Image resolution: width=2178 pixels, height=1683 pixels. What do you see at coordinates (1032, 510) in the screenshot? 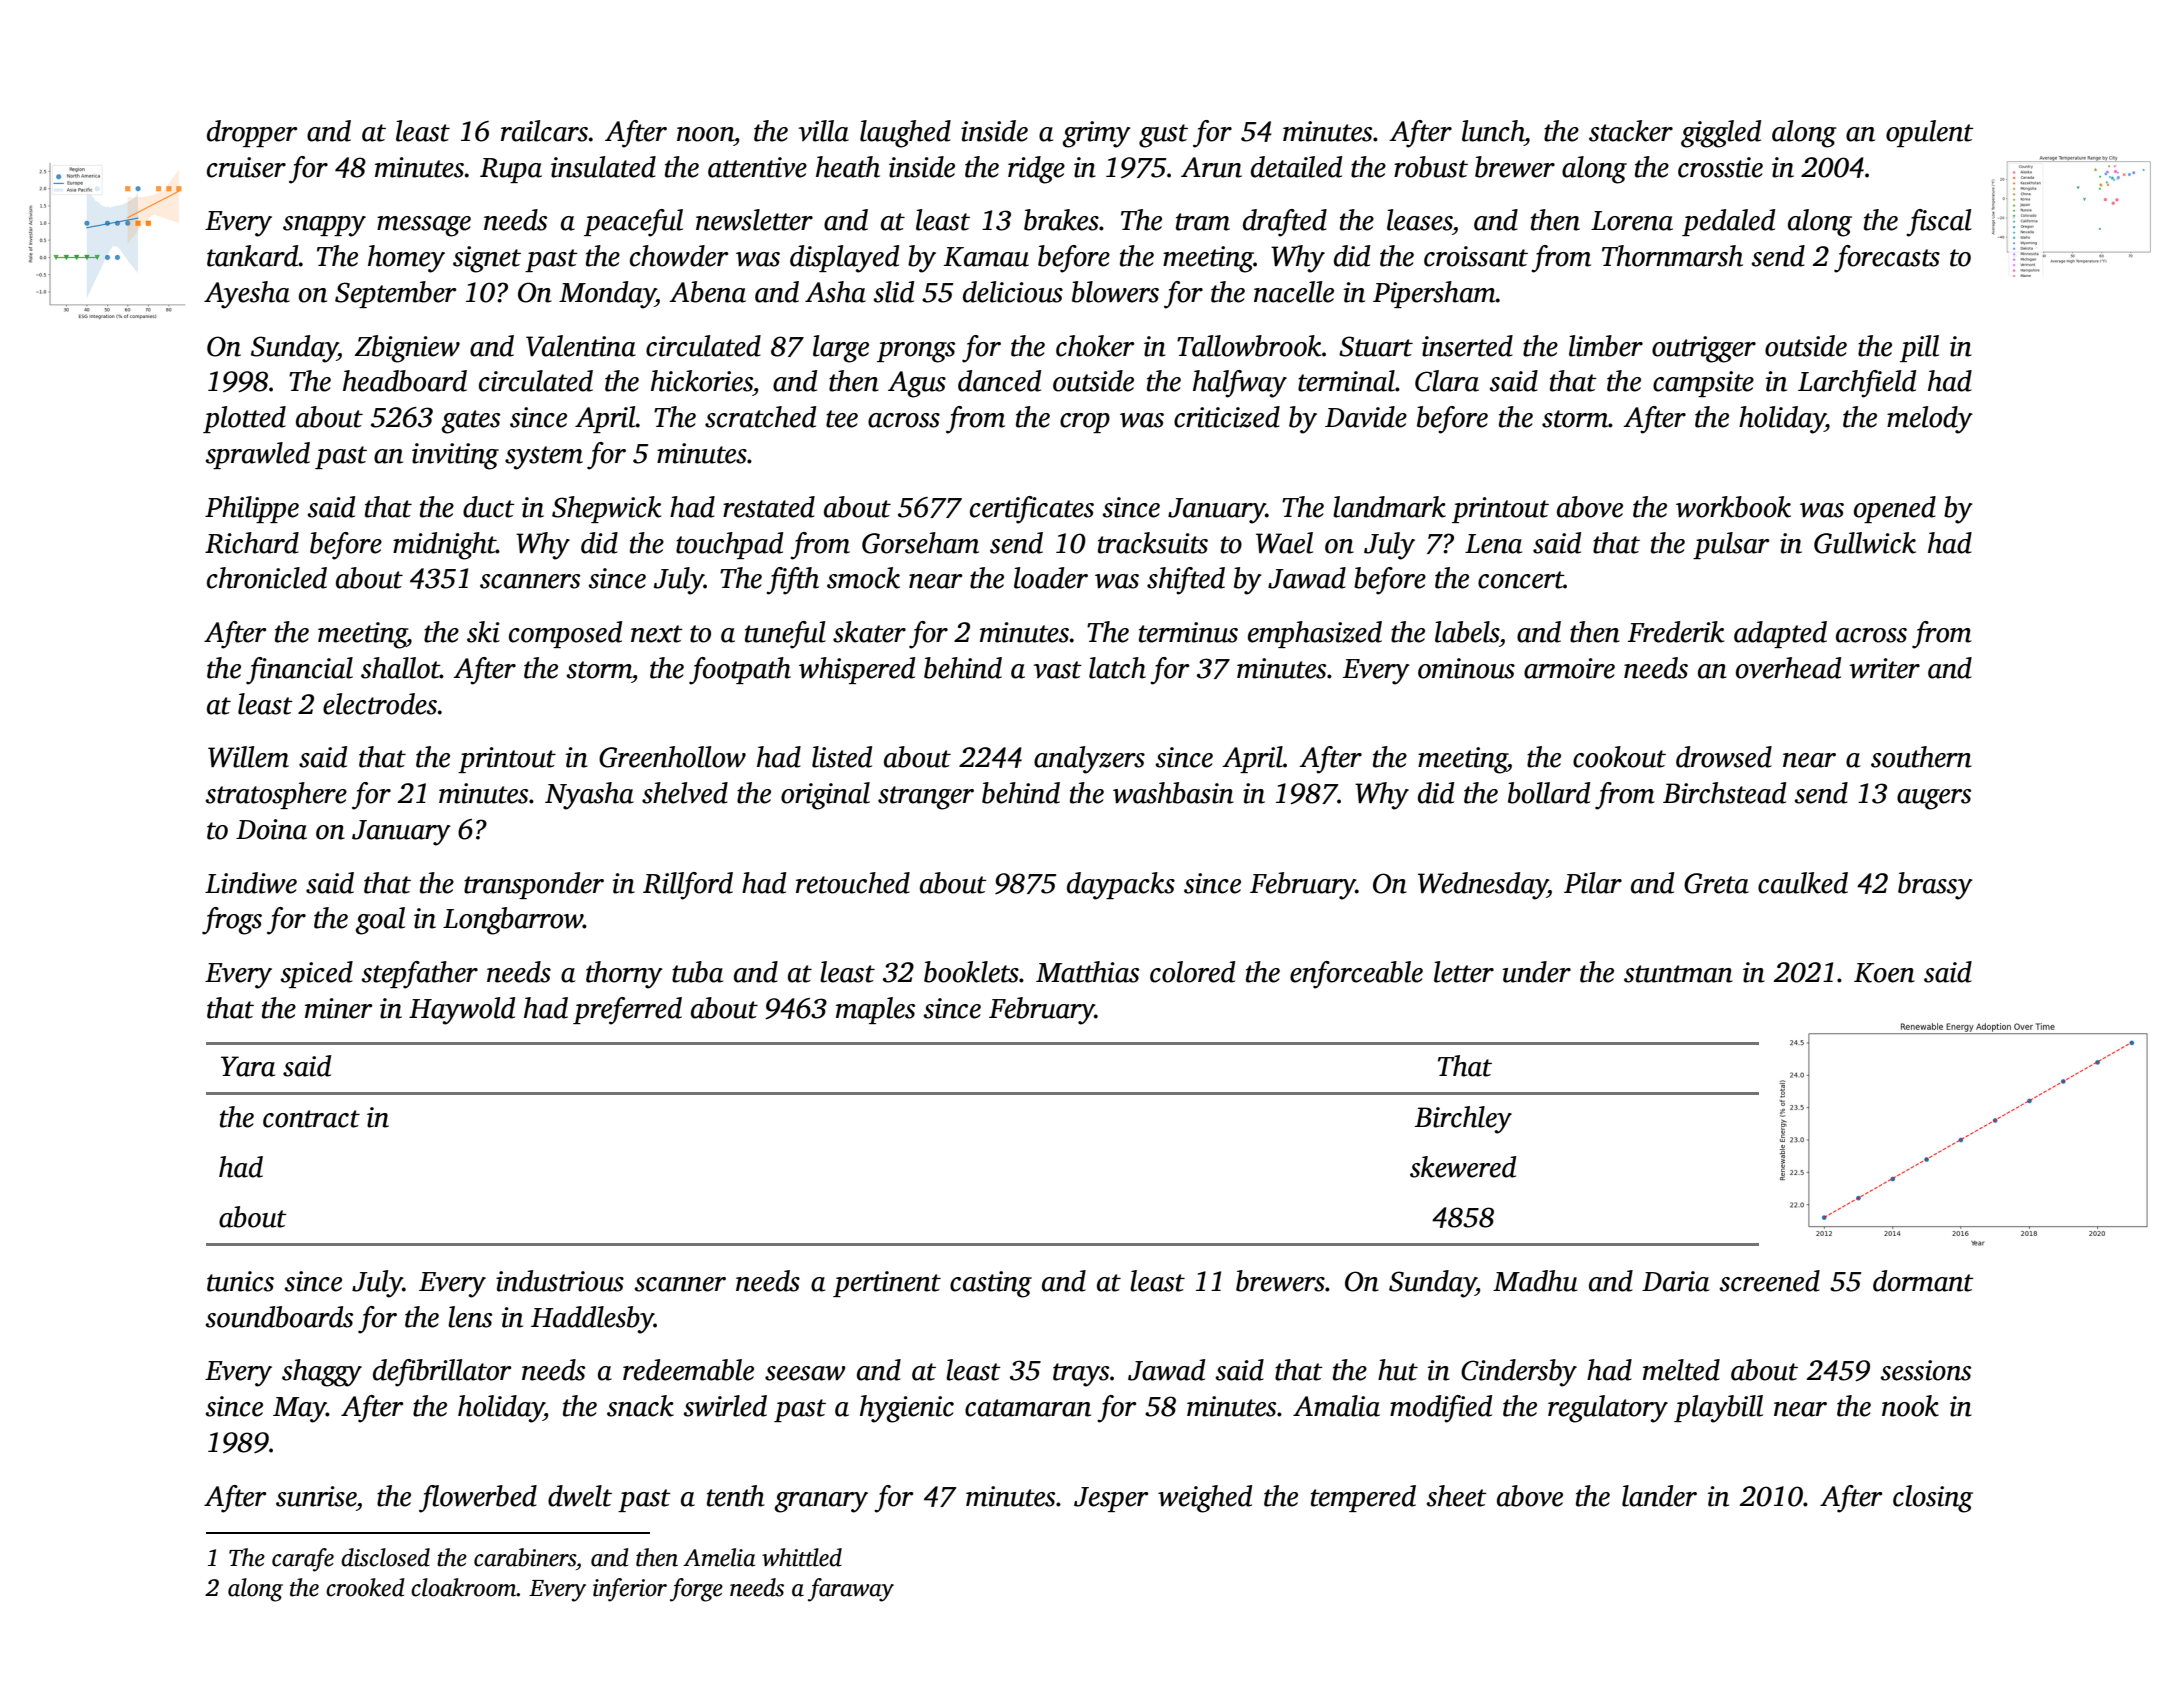
I see `certificates` at bounding box center [1032, 510].
